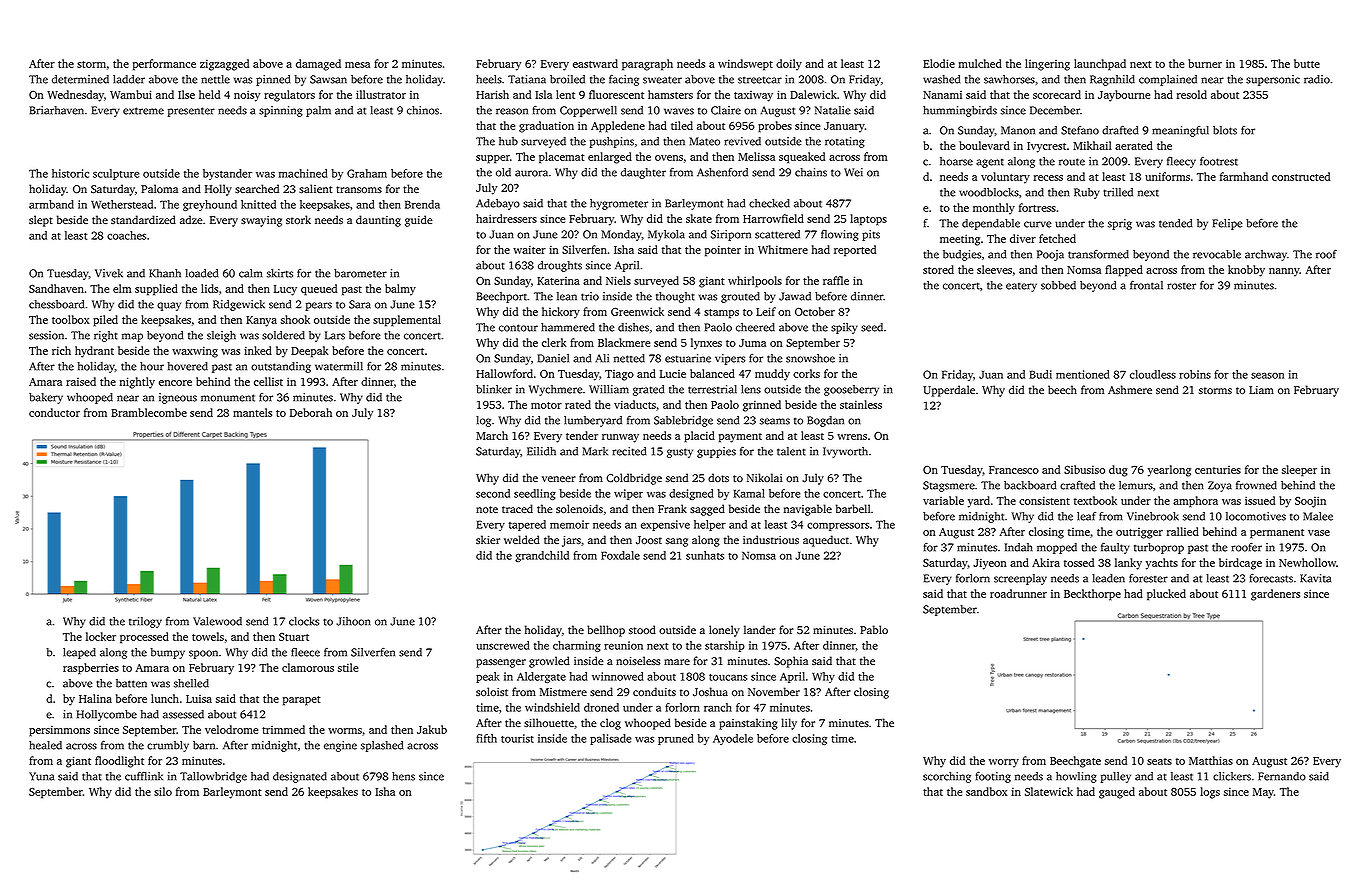 This screenshot has width=1372, height=887. What do you see at coordinates (164, 65) in the screenshot?
I see `performance` at bounding box center [164, 65].
